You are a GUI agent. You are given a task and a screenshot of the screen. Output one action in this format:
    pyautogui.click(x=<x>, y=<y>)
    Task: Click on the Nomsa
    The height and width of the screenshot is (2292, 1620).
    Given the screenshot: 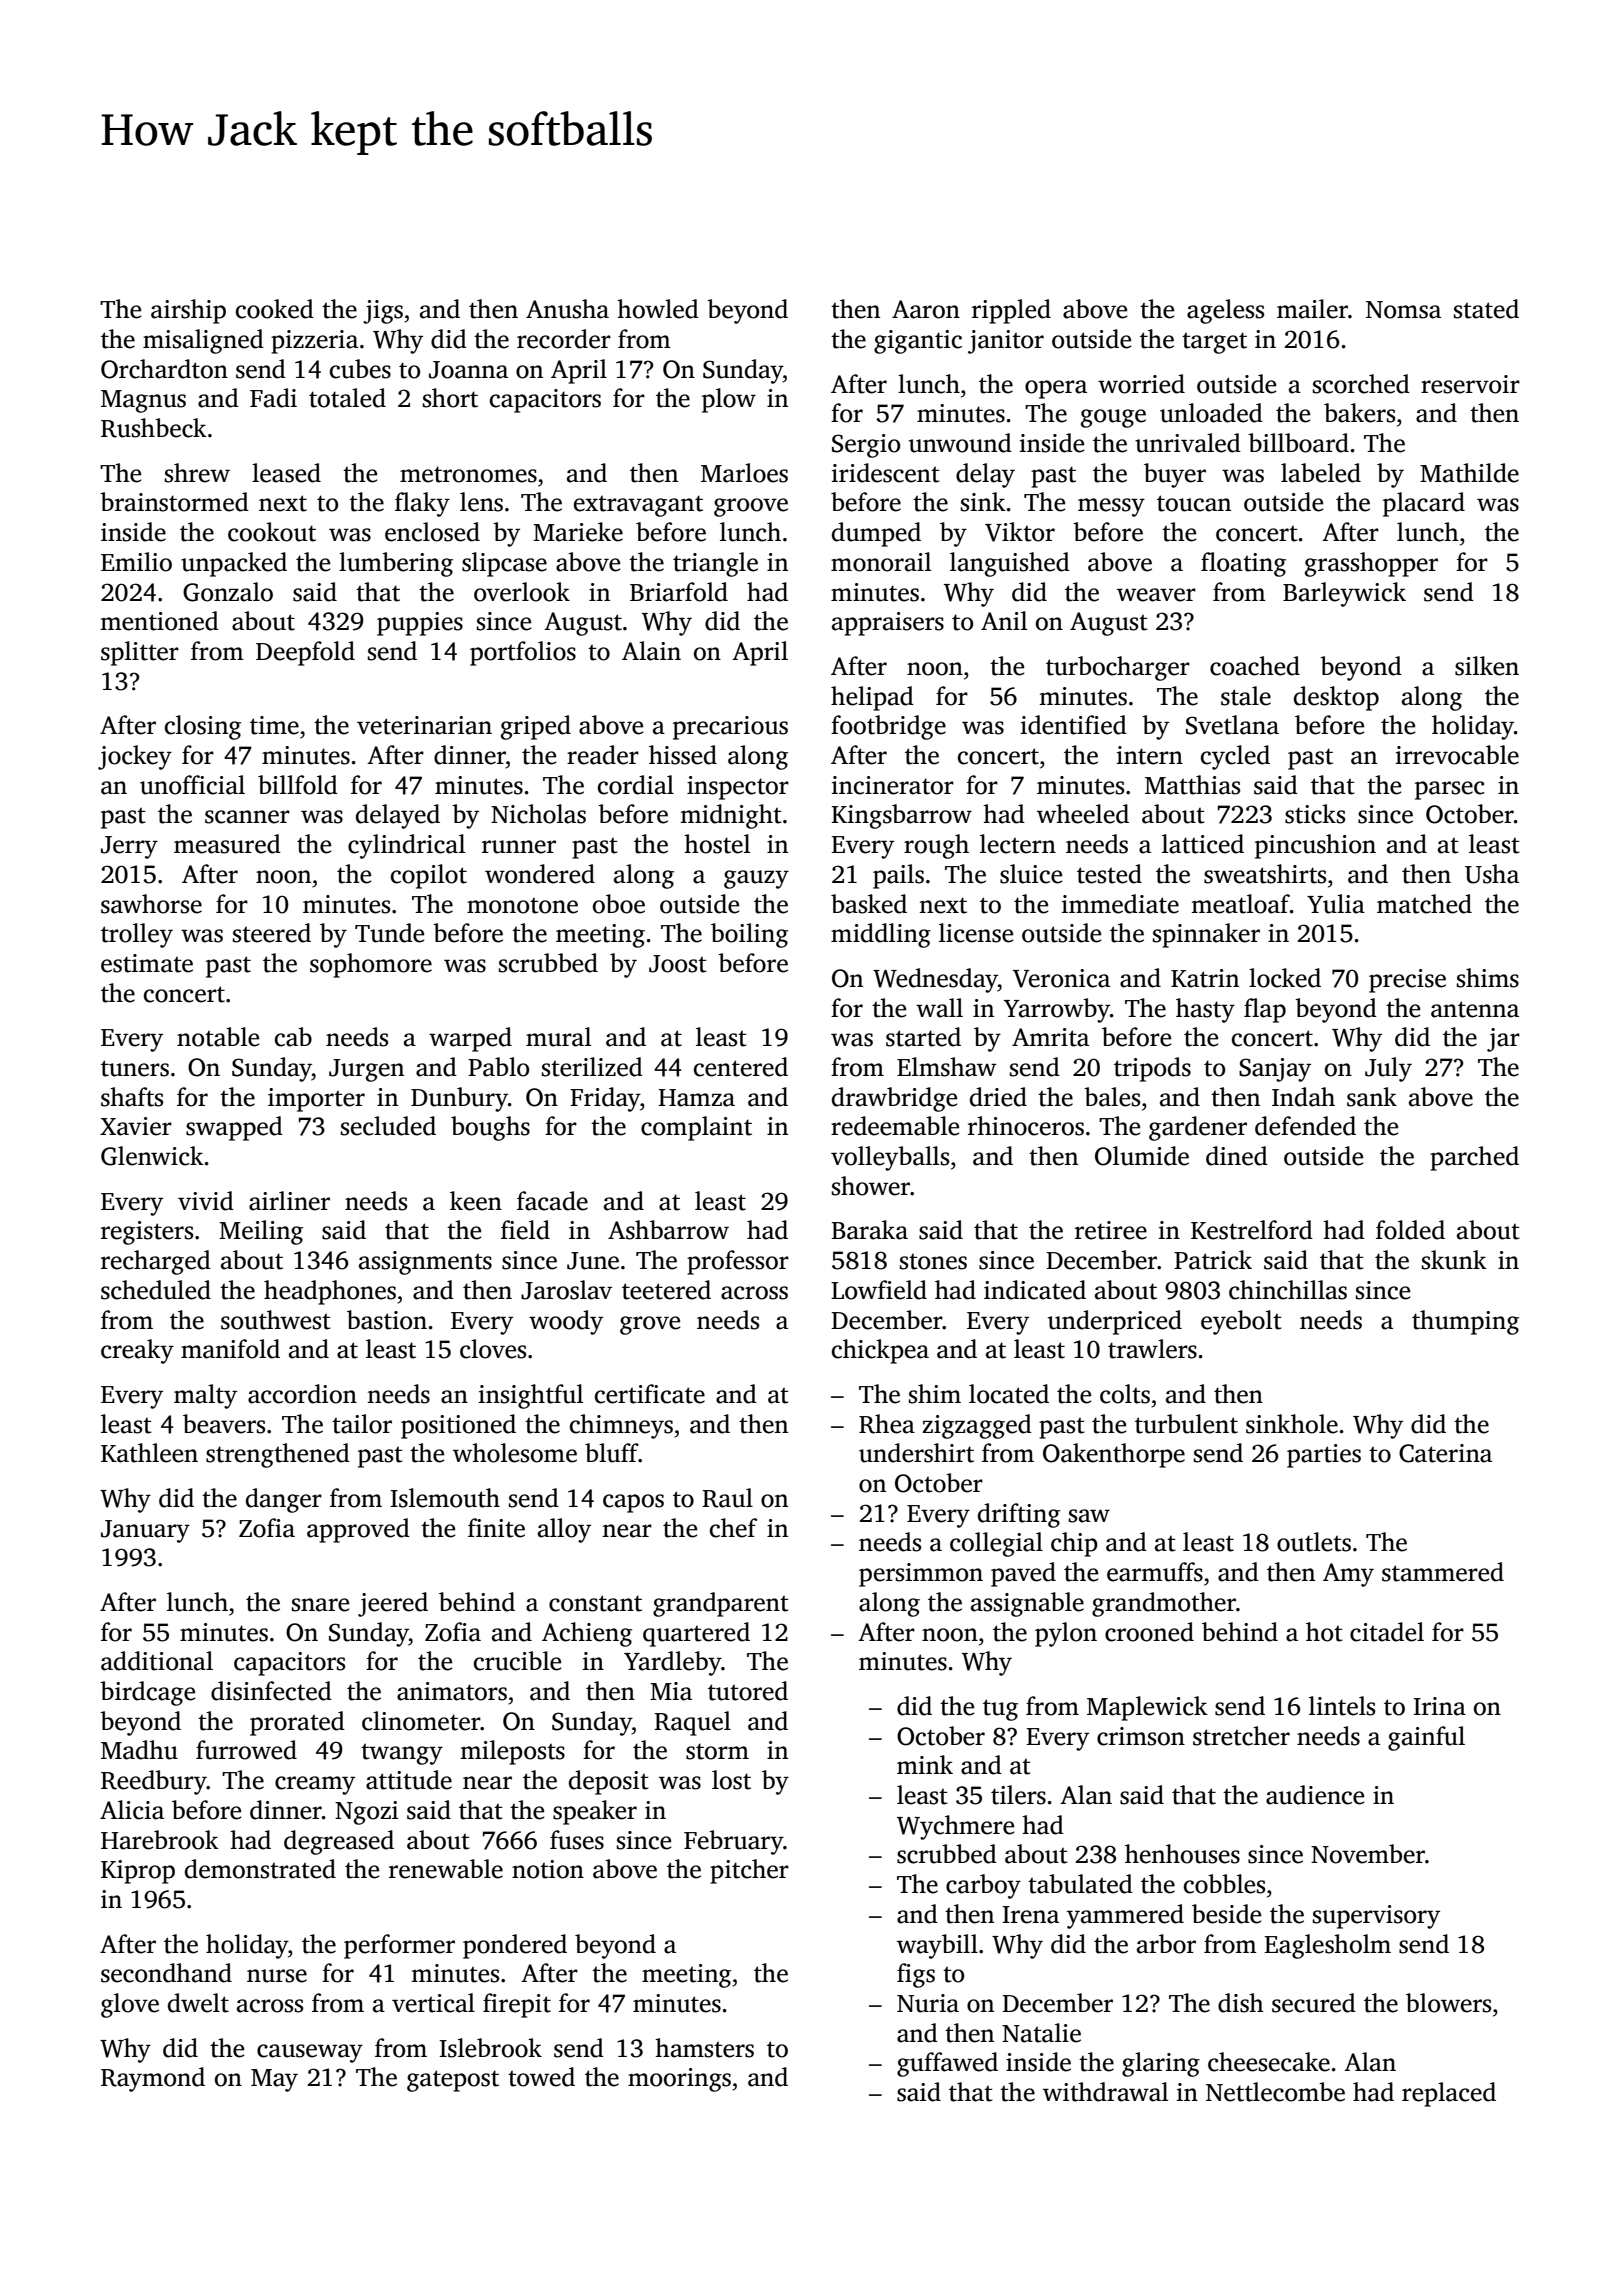 What is the action you would take?
    pyautogui.click(x=1403, y=310)
